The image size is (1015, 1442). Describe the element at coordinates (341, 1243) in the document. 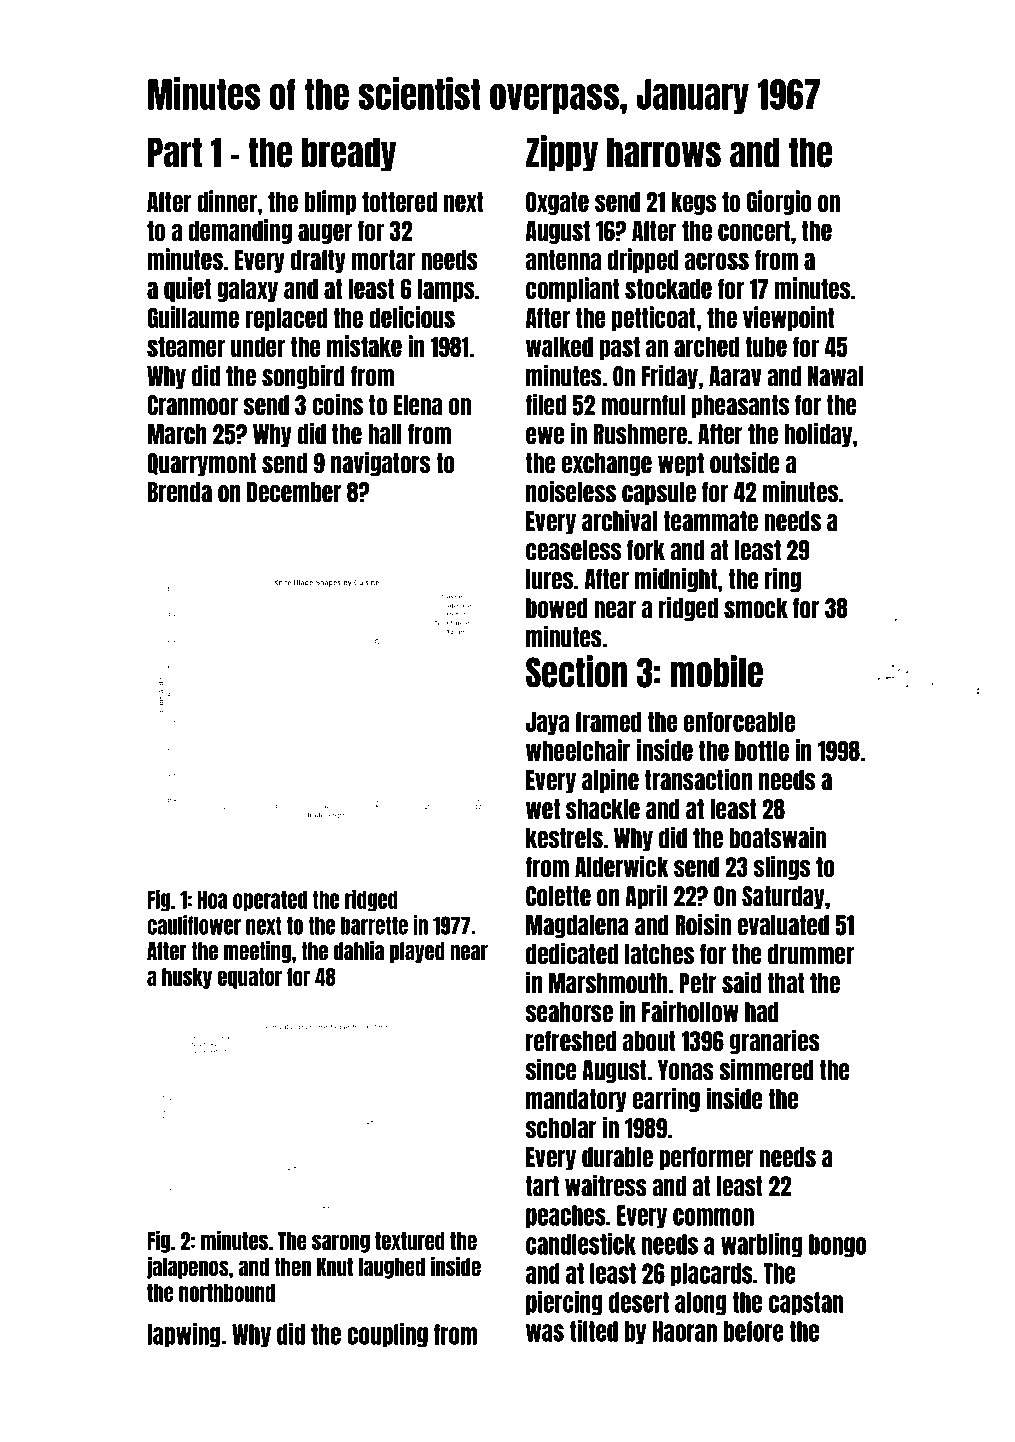

I see `sarong` at that location.
